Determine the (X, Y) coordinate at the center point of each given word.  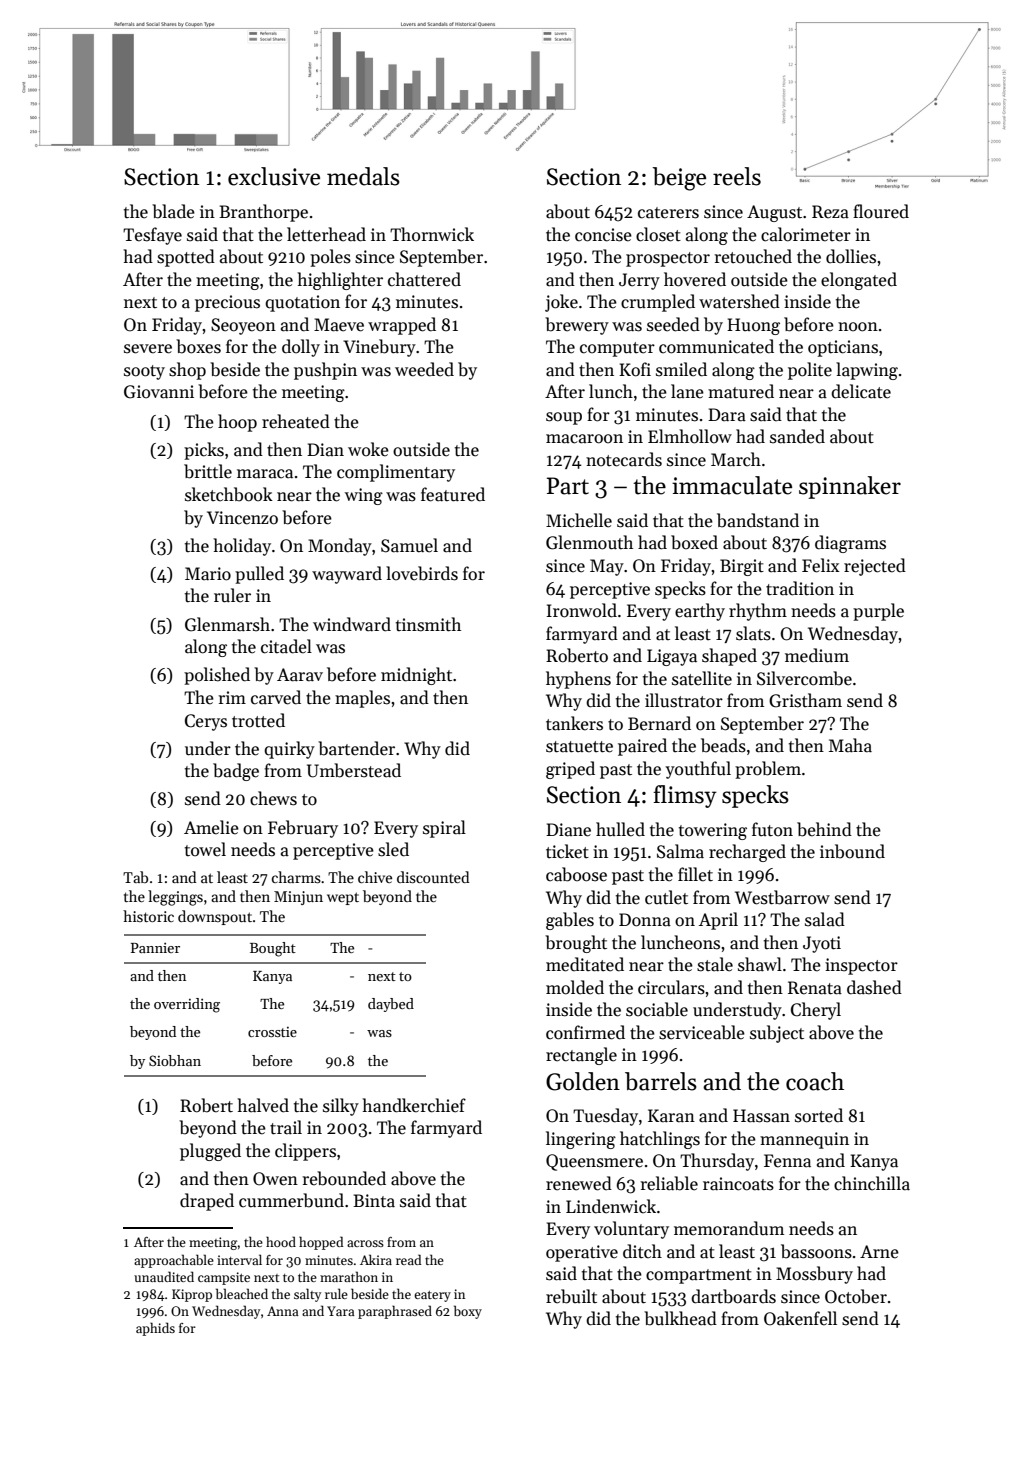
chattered (424, 279)
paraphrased (395, 1312)
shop (187, 371)
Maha (850, 745)
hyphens (578, 680)
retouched (753, 256)
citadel (286, 646)
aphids (155, 1329)
